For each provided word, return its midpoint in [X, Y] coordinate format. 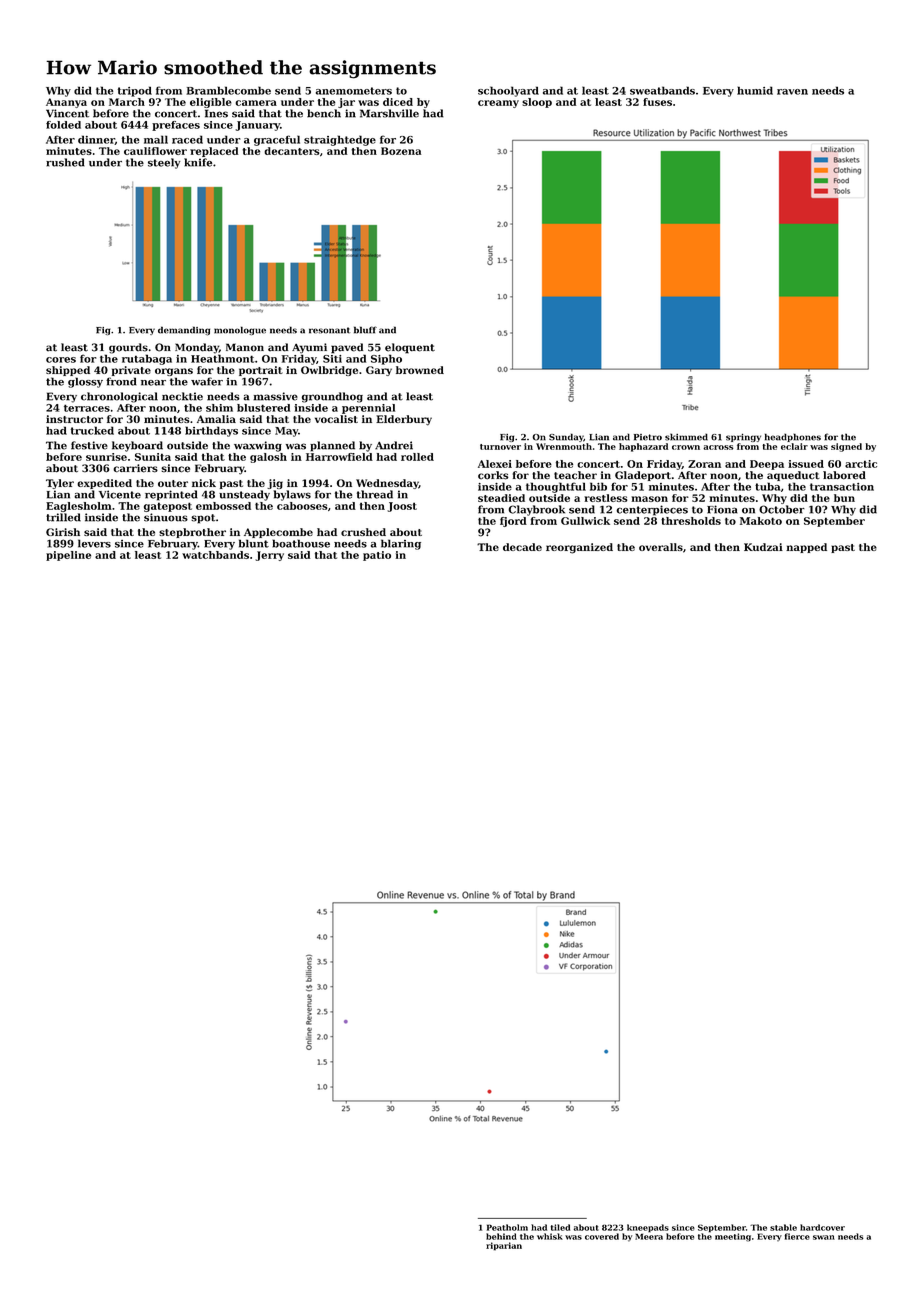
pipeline [68, 556]
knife [198, 162]
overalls [661, 547]
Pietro [648, 437]
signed [846, 447]
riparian [504, 1246]
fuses [657, 102]
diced [398, 102]
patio [377, 556]
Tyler [60, 484]
